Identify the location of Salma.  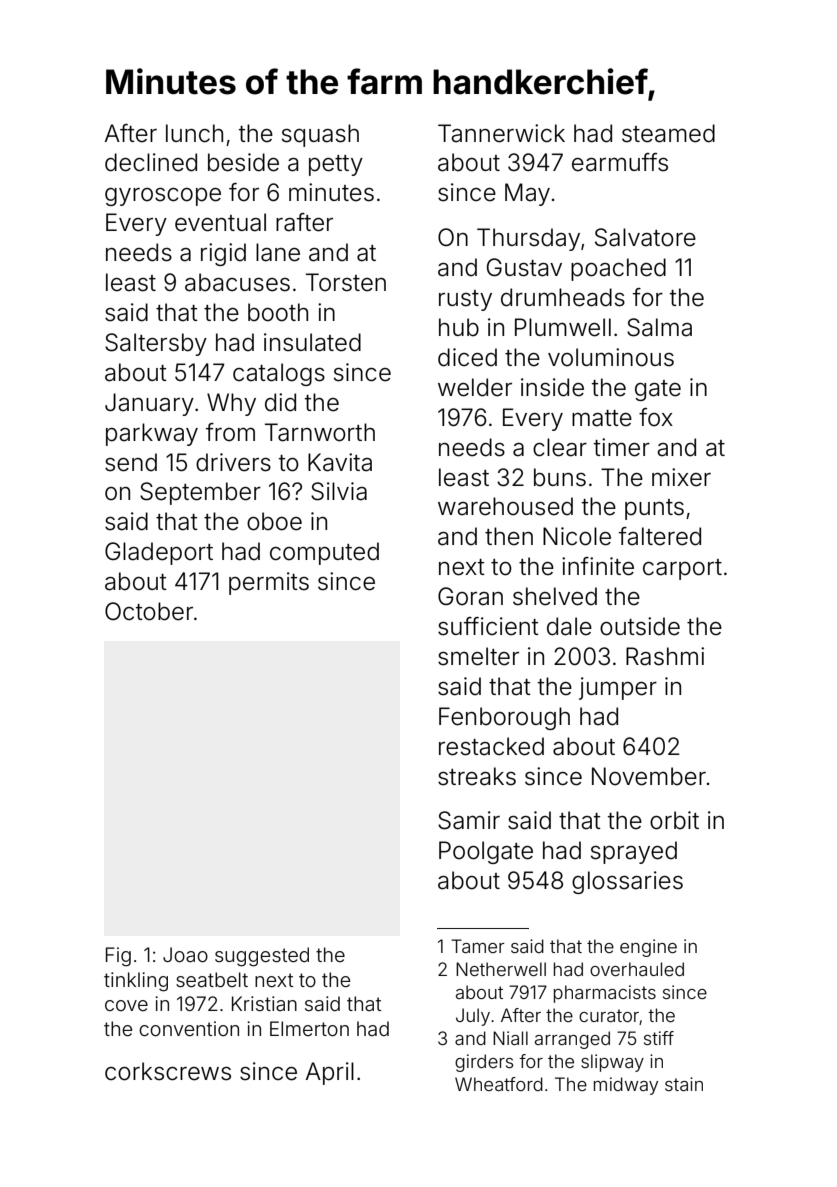
(659, 327).
